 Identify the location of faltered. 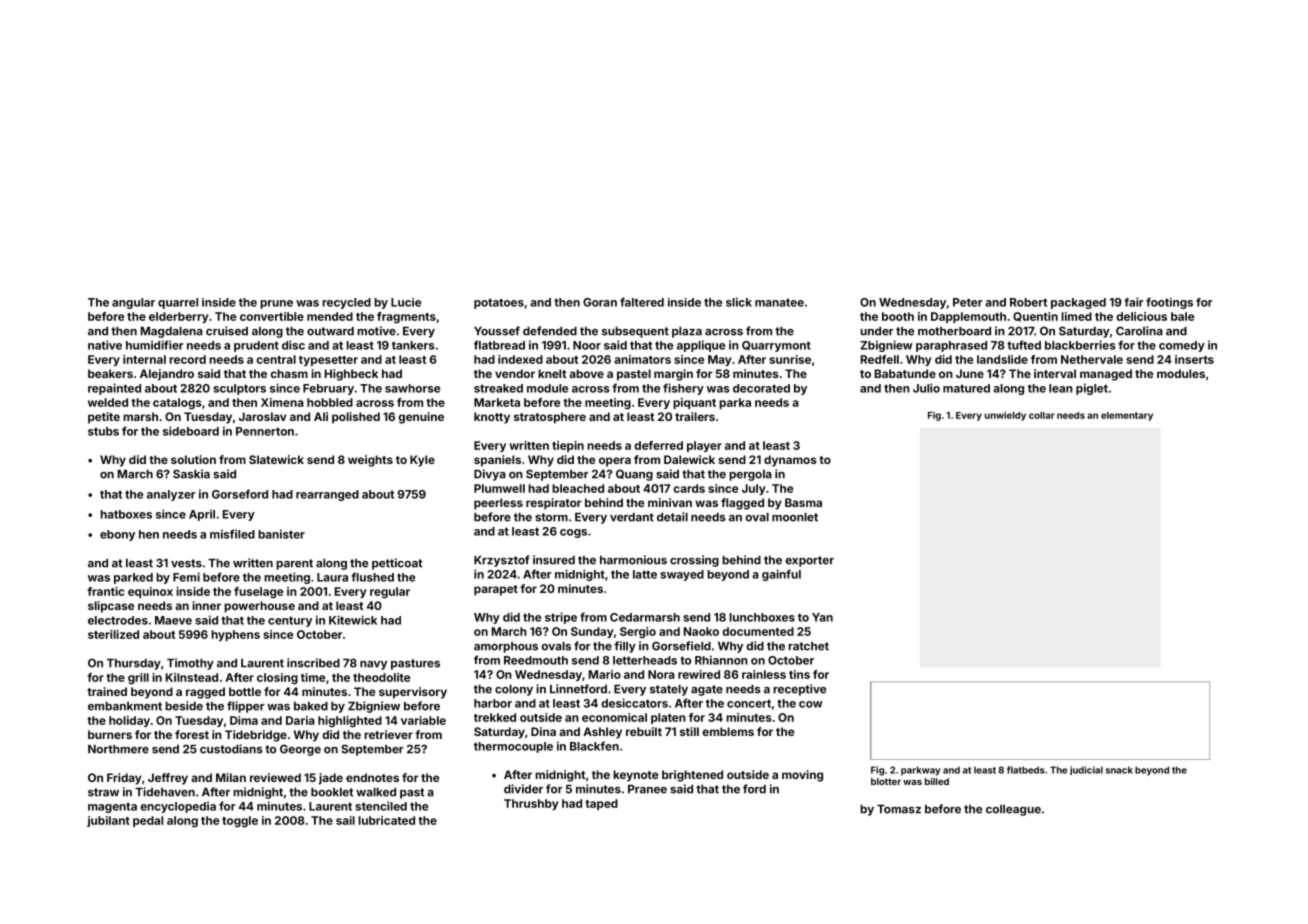
(642, 302).
